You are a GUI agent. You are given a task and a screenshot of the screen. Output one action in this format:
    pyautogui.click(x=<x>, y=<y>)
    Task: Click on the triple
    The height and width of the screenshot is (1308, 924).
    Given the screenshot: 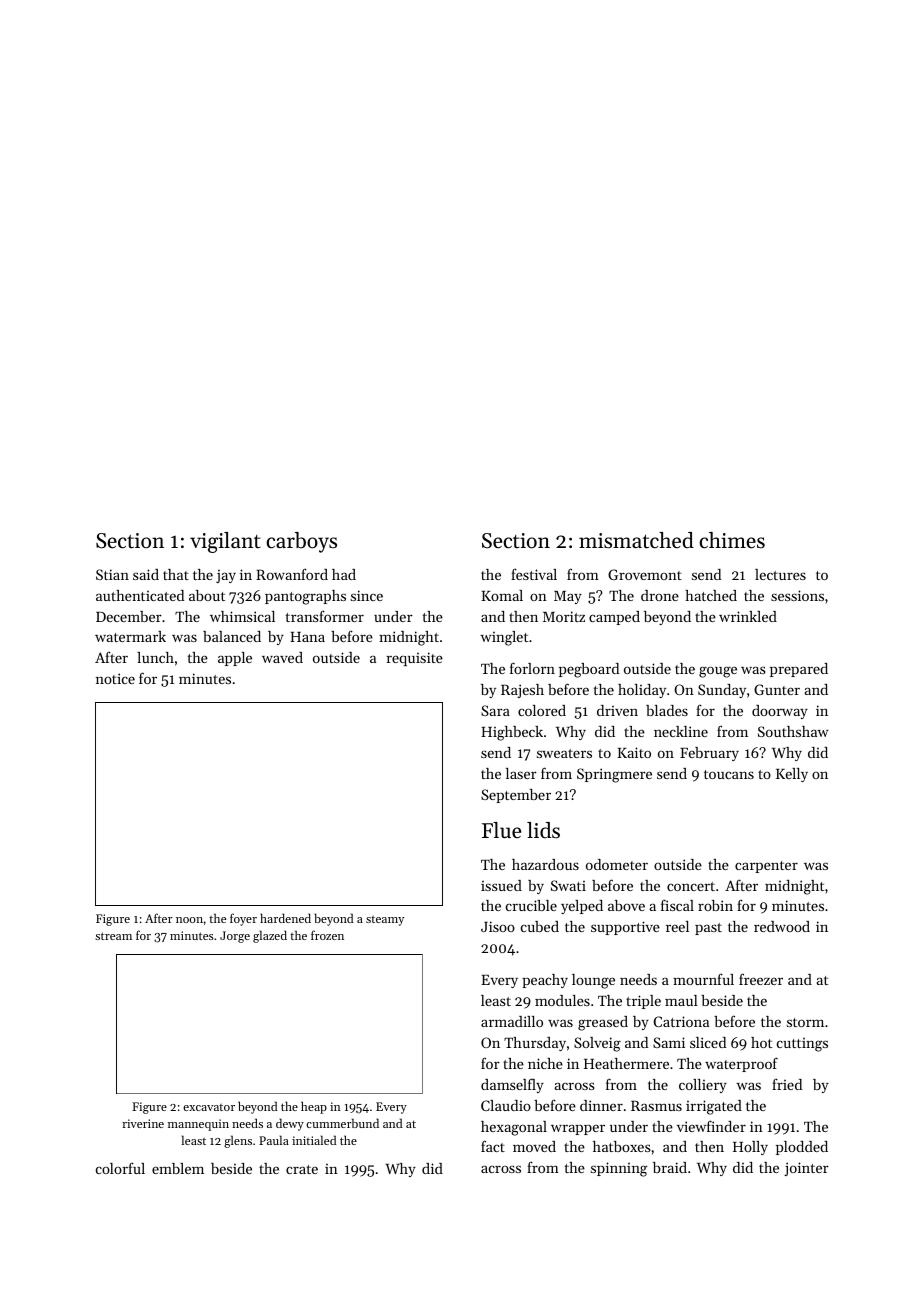 What is the action you would take?
    pyautogui.click(x=643, y=1002)
